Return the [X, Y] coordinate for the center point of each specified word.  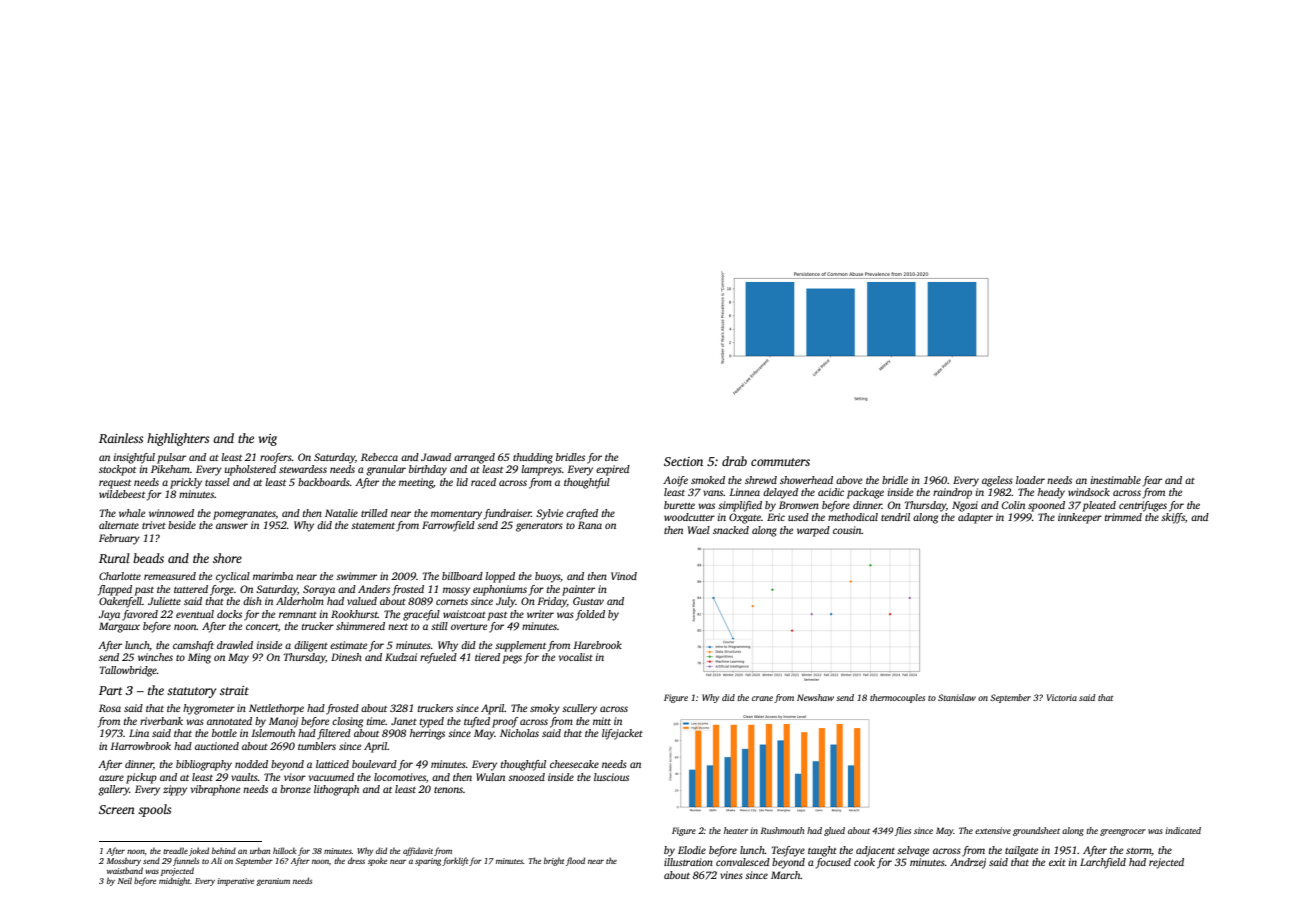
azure [111, 778]
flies [903, 831]
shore [227, 558]
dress [356, 860]
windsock [1089, 492]
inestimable [1116, 480]
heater [736, 830]
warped [813, 531]
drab [734, 461]
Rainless [121, 438]
